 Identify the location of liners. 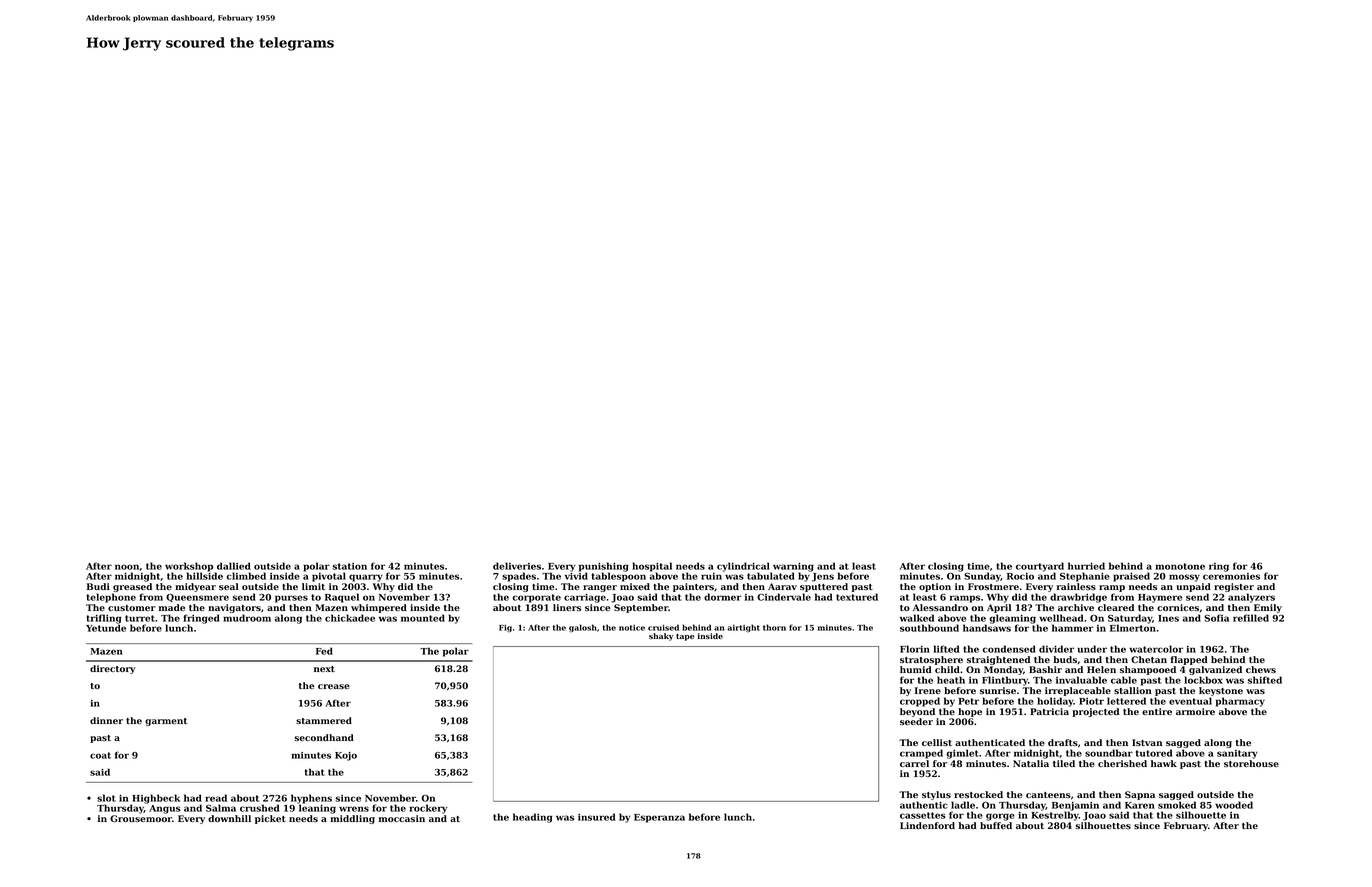
(567, 607).
